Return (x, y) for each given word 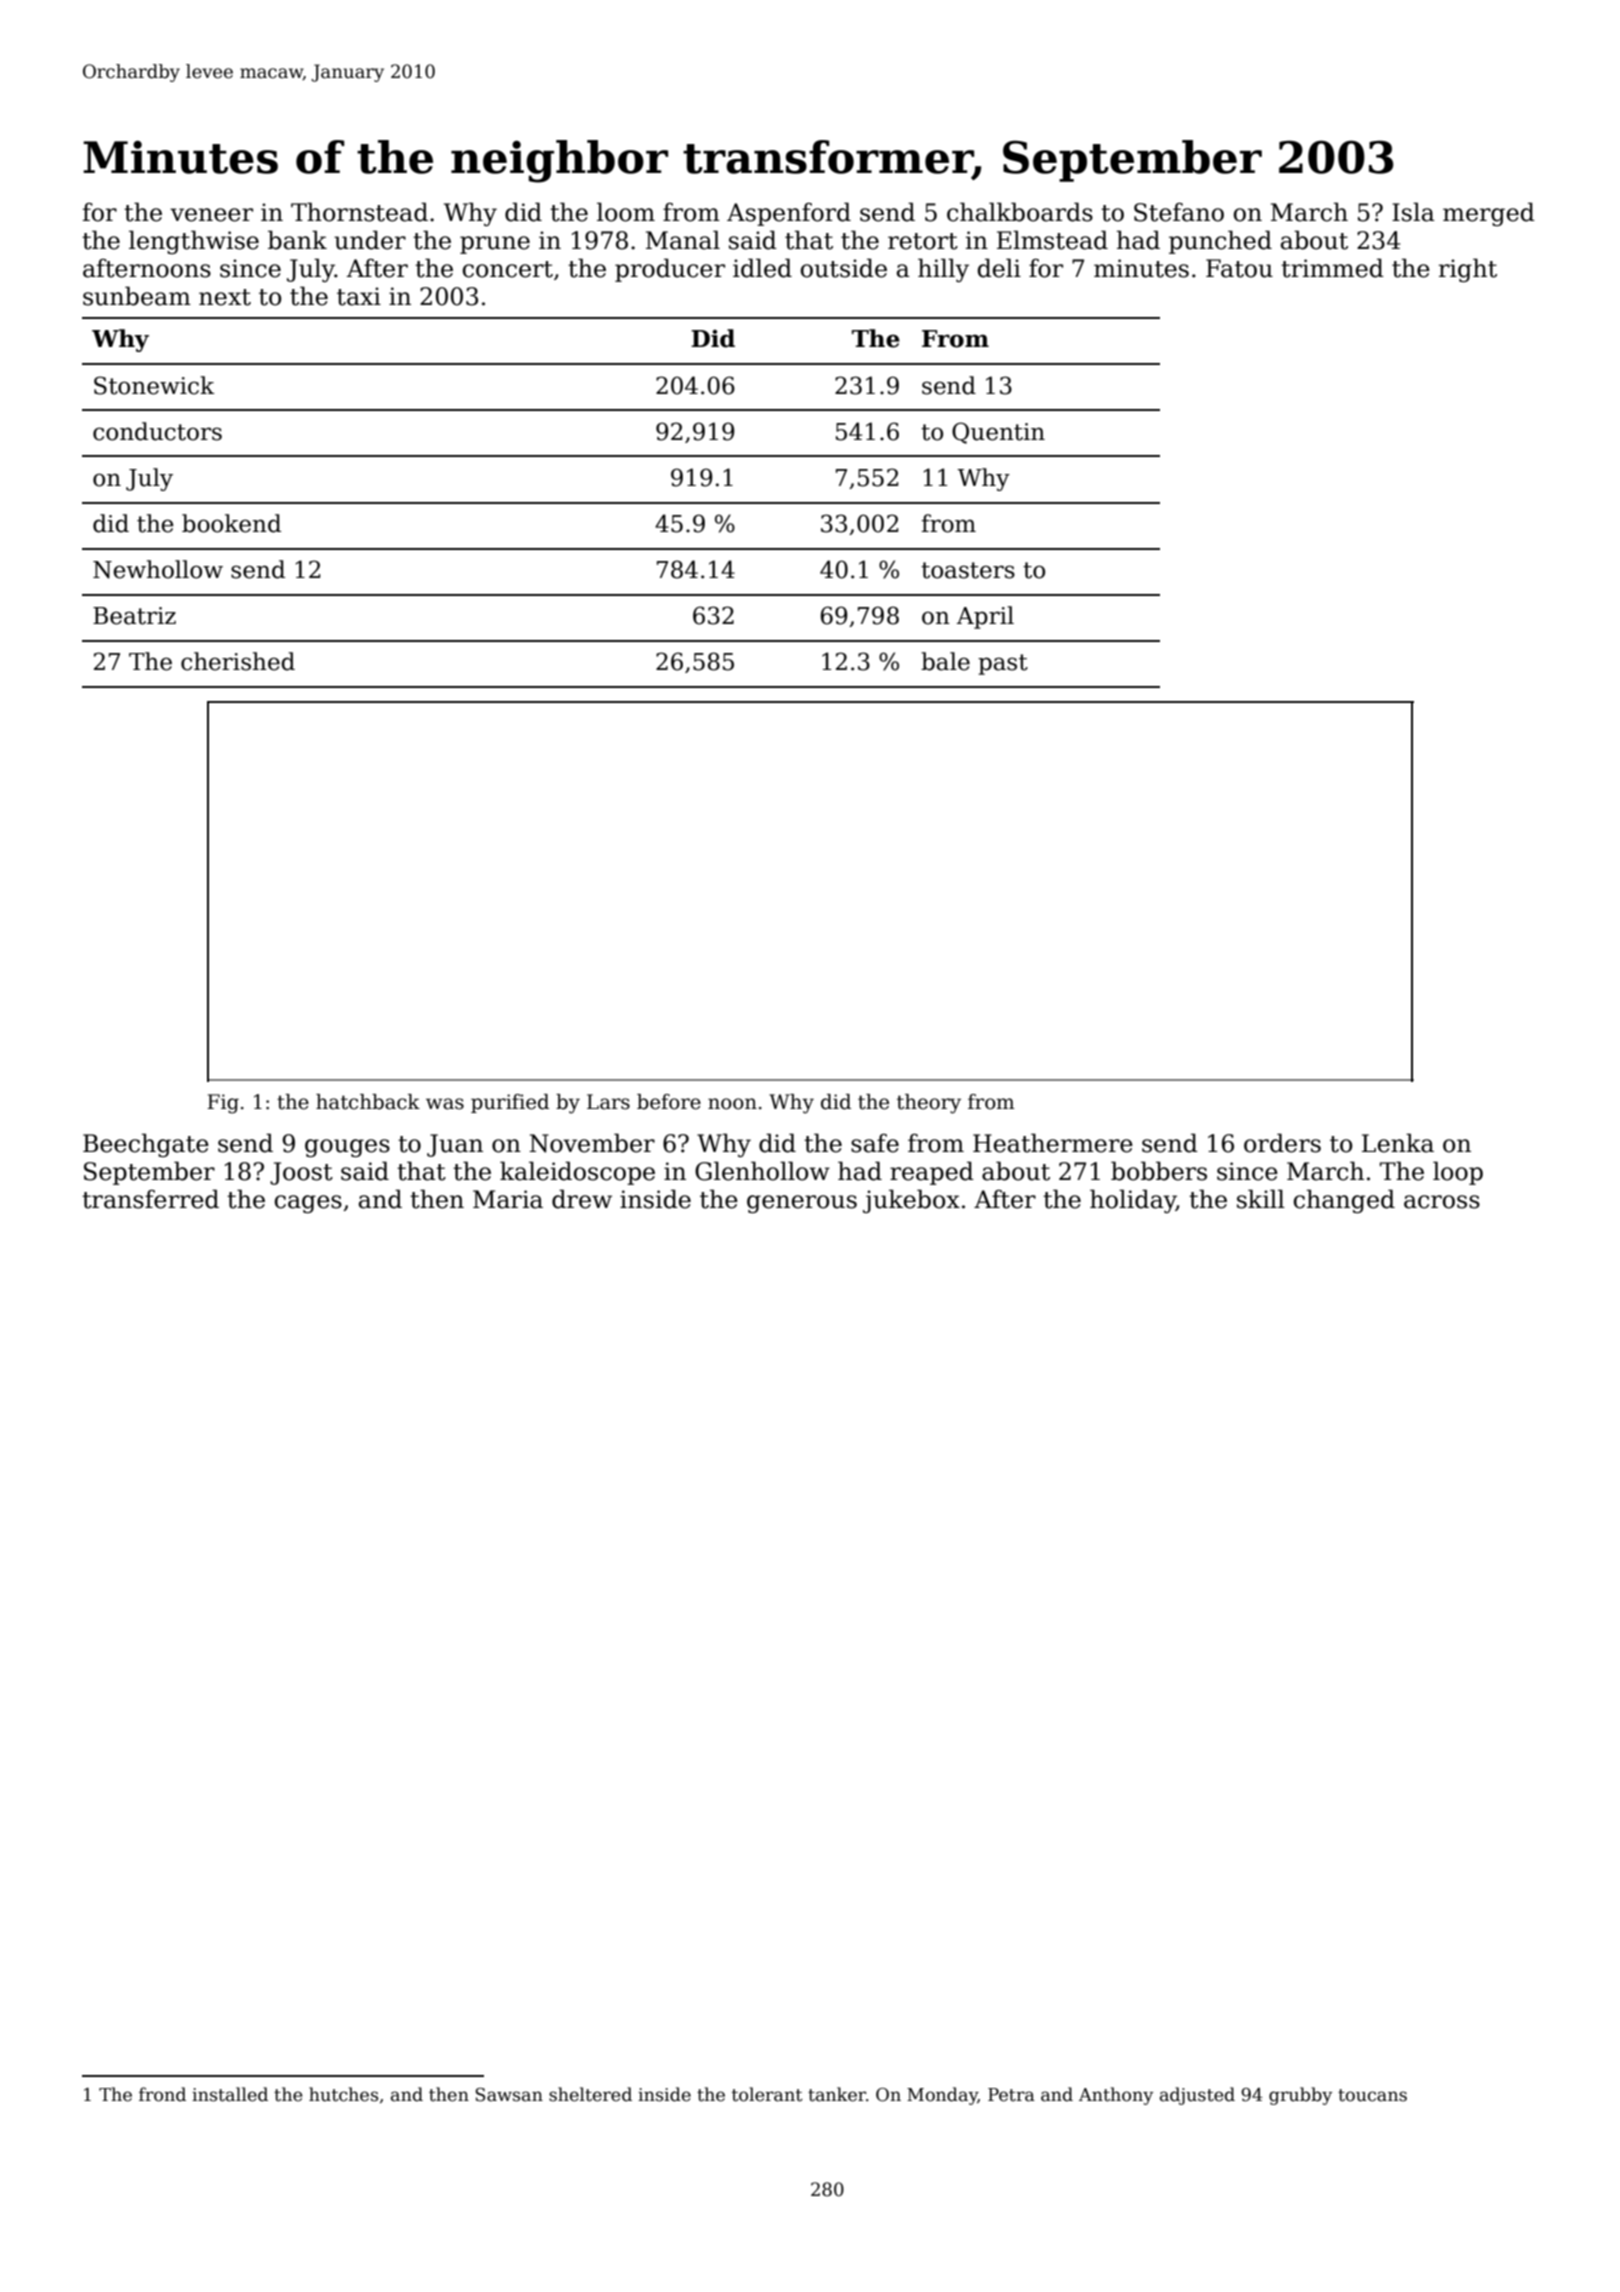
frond (162, 2094)
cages (308, 1204)
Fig (223, 1104)
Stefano (1179, 212)
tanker (837, 2094)
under (370, 240)
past (1003, 664)
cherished (238, 661)
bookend (231, 523)
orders (1282, 1143)
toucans (1372, 2095)
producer (670, 270)
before (669, 1102)
